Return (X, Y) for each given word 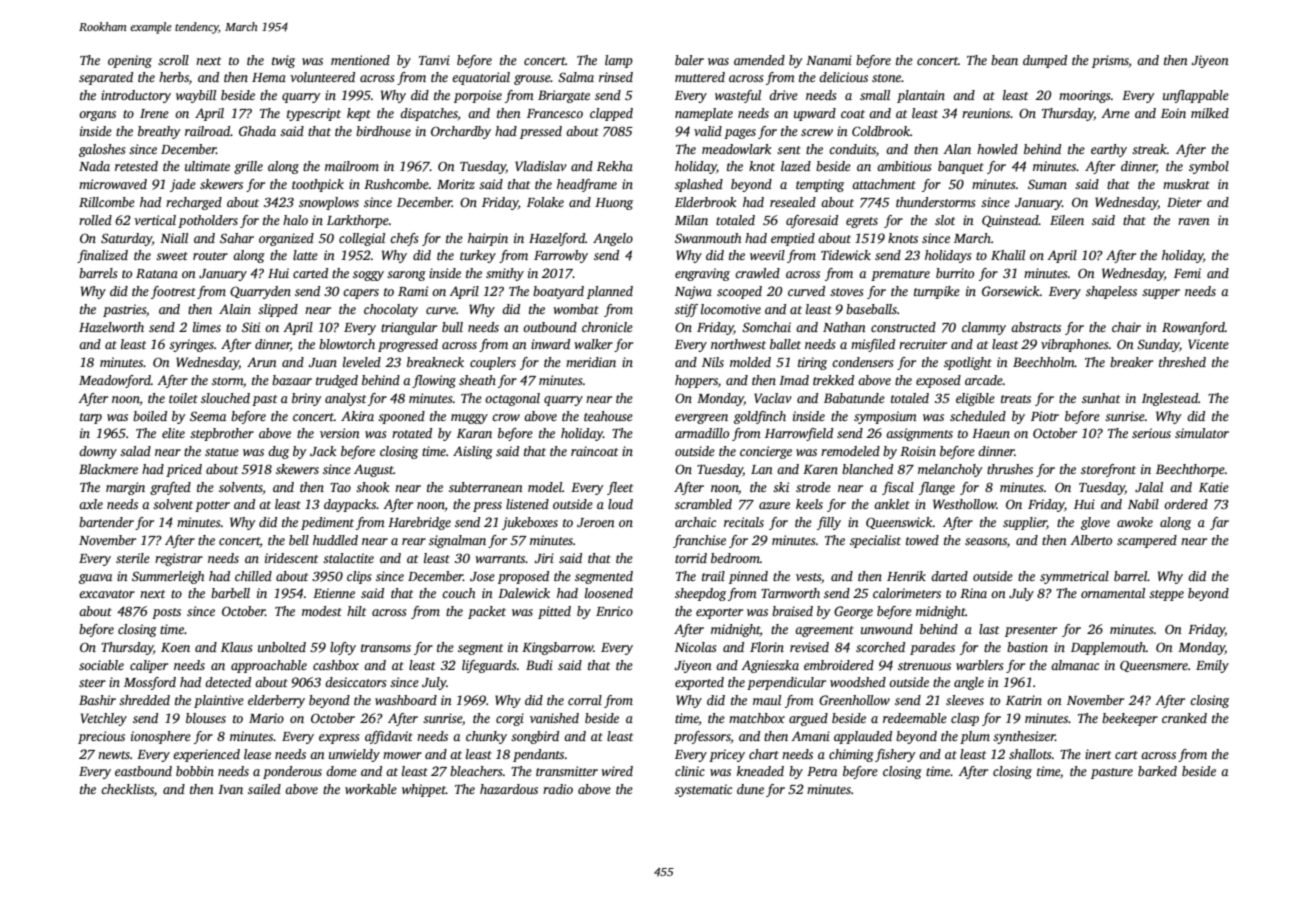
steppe (1166, 595)
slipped (278, 310)
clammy (984, 328)
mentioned (360, 60)
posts (166, 613)
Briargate (564, 96)
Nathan (844, 327)
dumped (1045, 61)
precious (101, 737)
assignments (919, 434)
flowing (434, 381)
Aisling (473, 452)
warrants (500, 559)
